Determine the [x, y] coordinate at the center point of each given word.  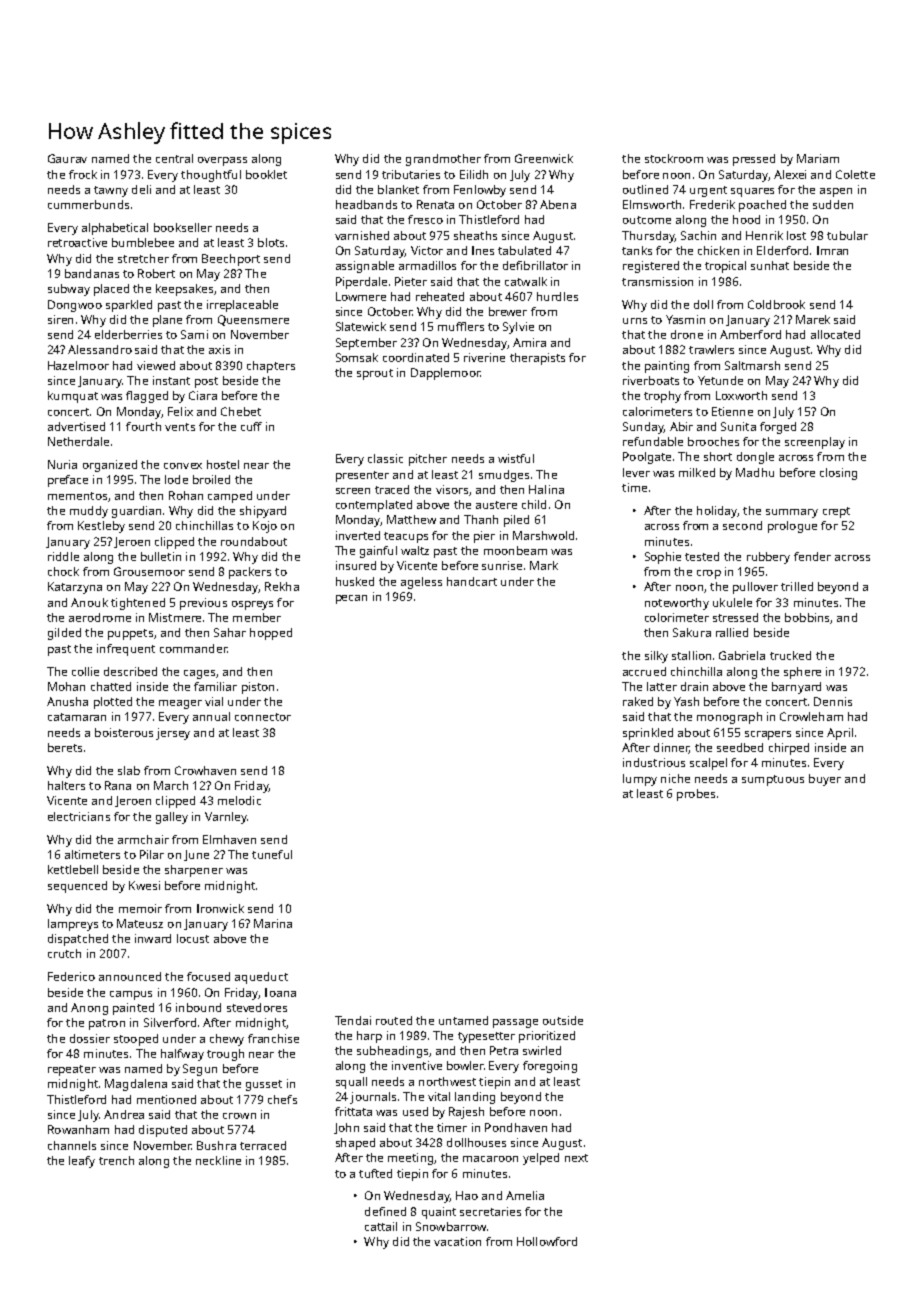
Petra [504, 1050]
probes [696, 795]
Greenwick [544, 158]
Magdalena [136, 1085]
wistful [516, 458]
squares [752, 192]
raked [638, 701]
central [174, 158]
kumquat [73, 397]
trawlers [711, 349]
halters [66, 785]
